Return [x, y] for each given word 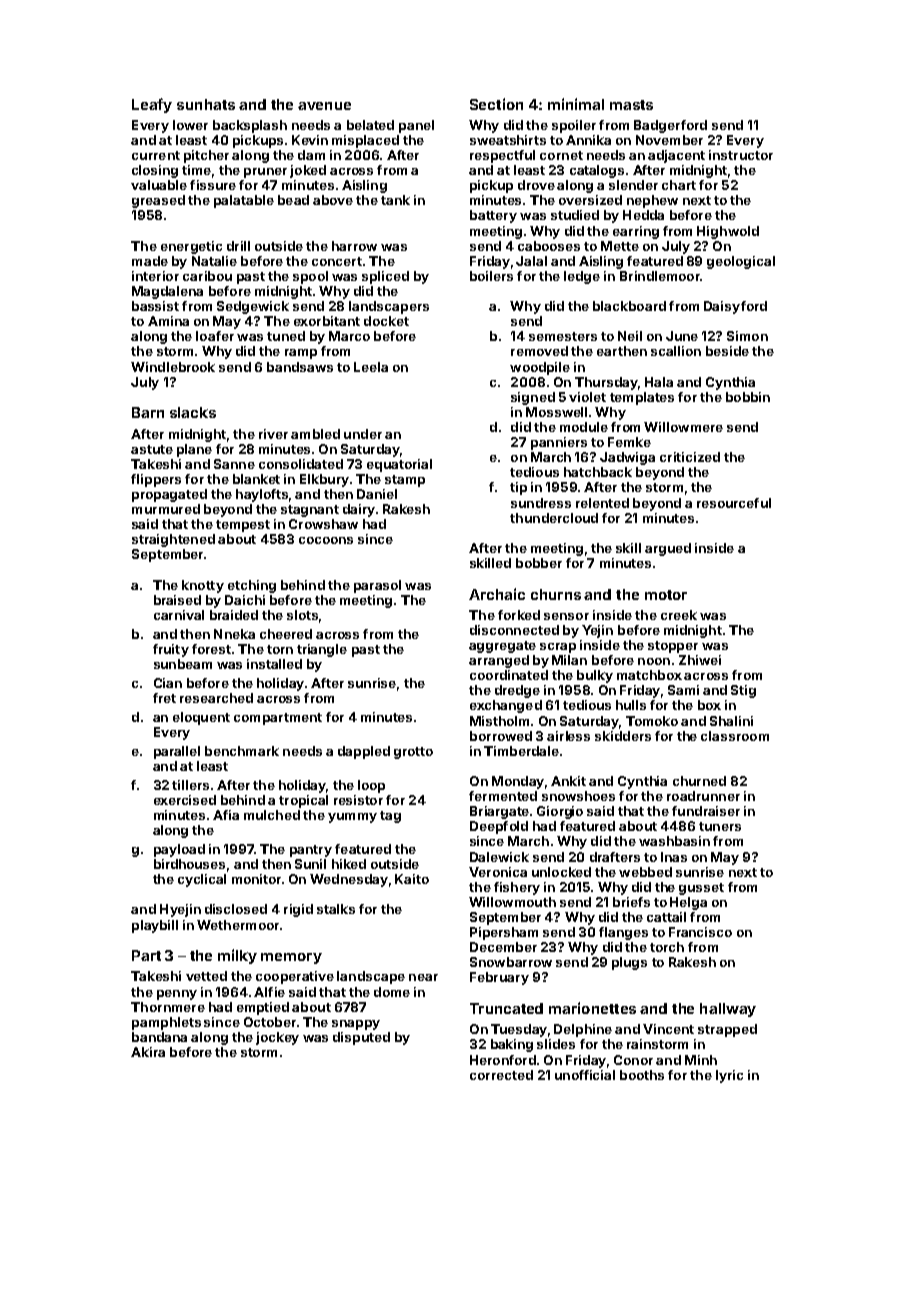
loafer [215, 336]
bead [293, 200]
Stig [743, 691]
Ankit [568, 781]
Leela [371, 367]
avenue [324, 106]
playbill [155, 926]
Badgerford [670, 126]
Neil [630, 336]
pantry [311, 851]
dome [392, 992]
